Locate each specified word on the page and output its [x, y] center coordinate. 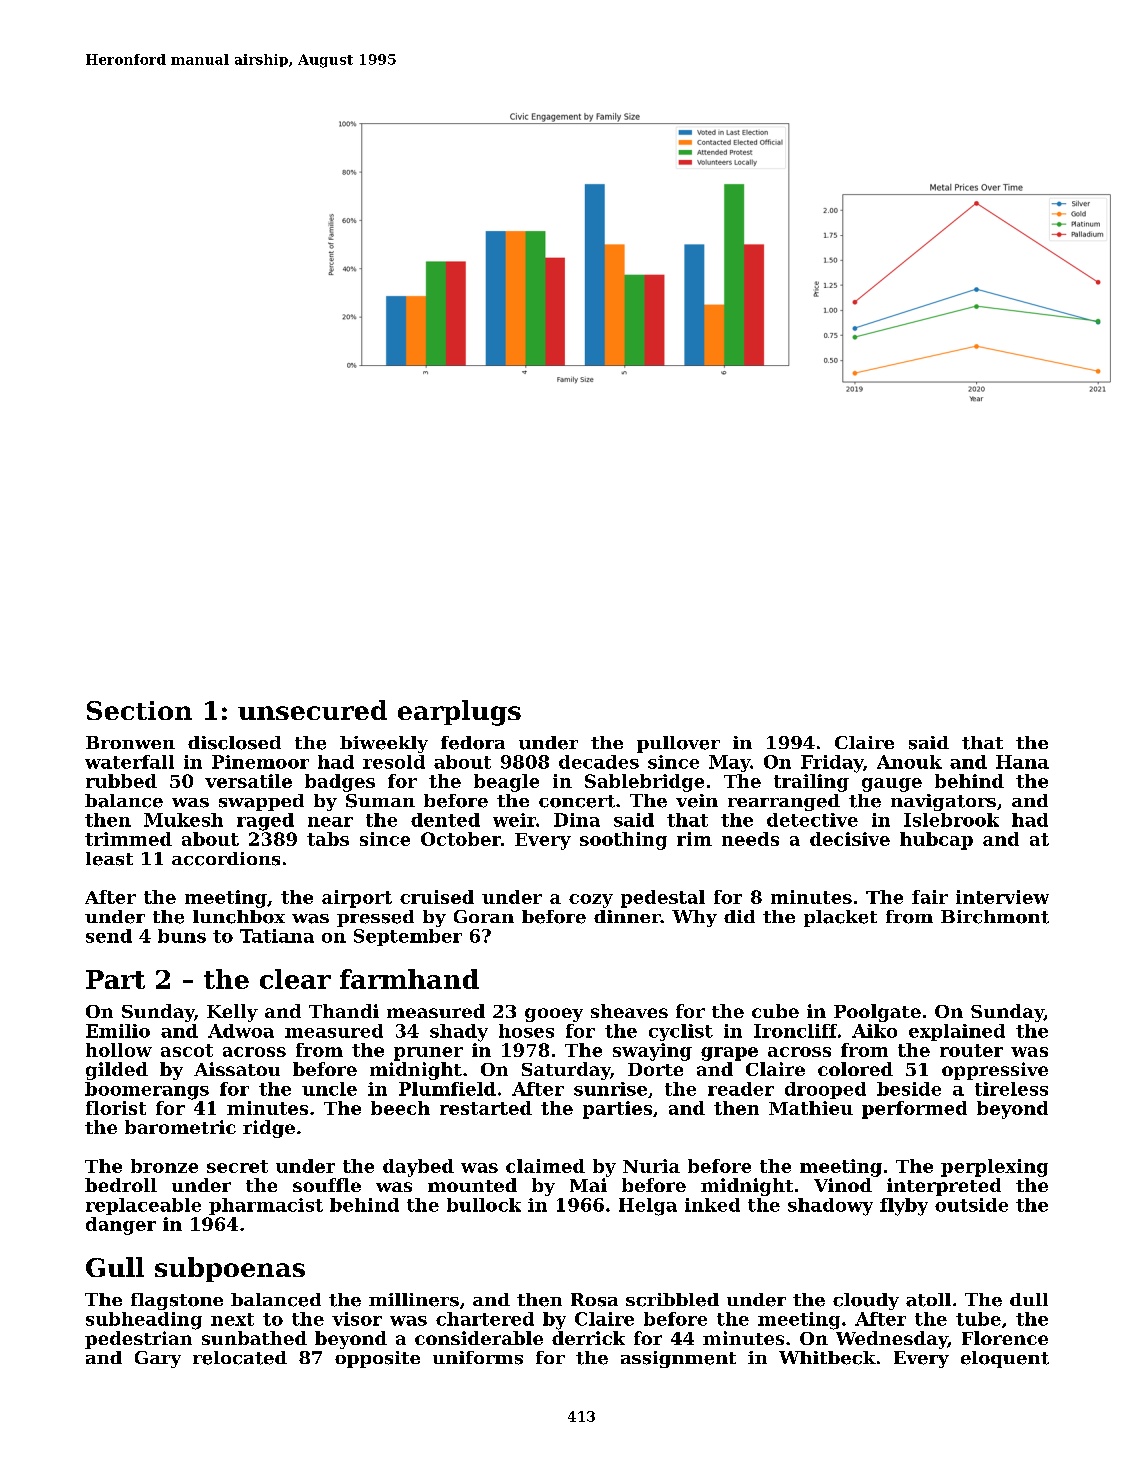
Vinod [843, 1185]
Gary [158, 1359]
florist [116, 1108]
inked [712, 1205]
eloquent [1005, 1359]
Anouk [909, 762]
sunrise [610, 1089]
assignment [678, 1359]
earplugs [459, 713]
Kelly [232, 1013]
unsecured [312, 710]
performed [914, 1110]
